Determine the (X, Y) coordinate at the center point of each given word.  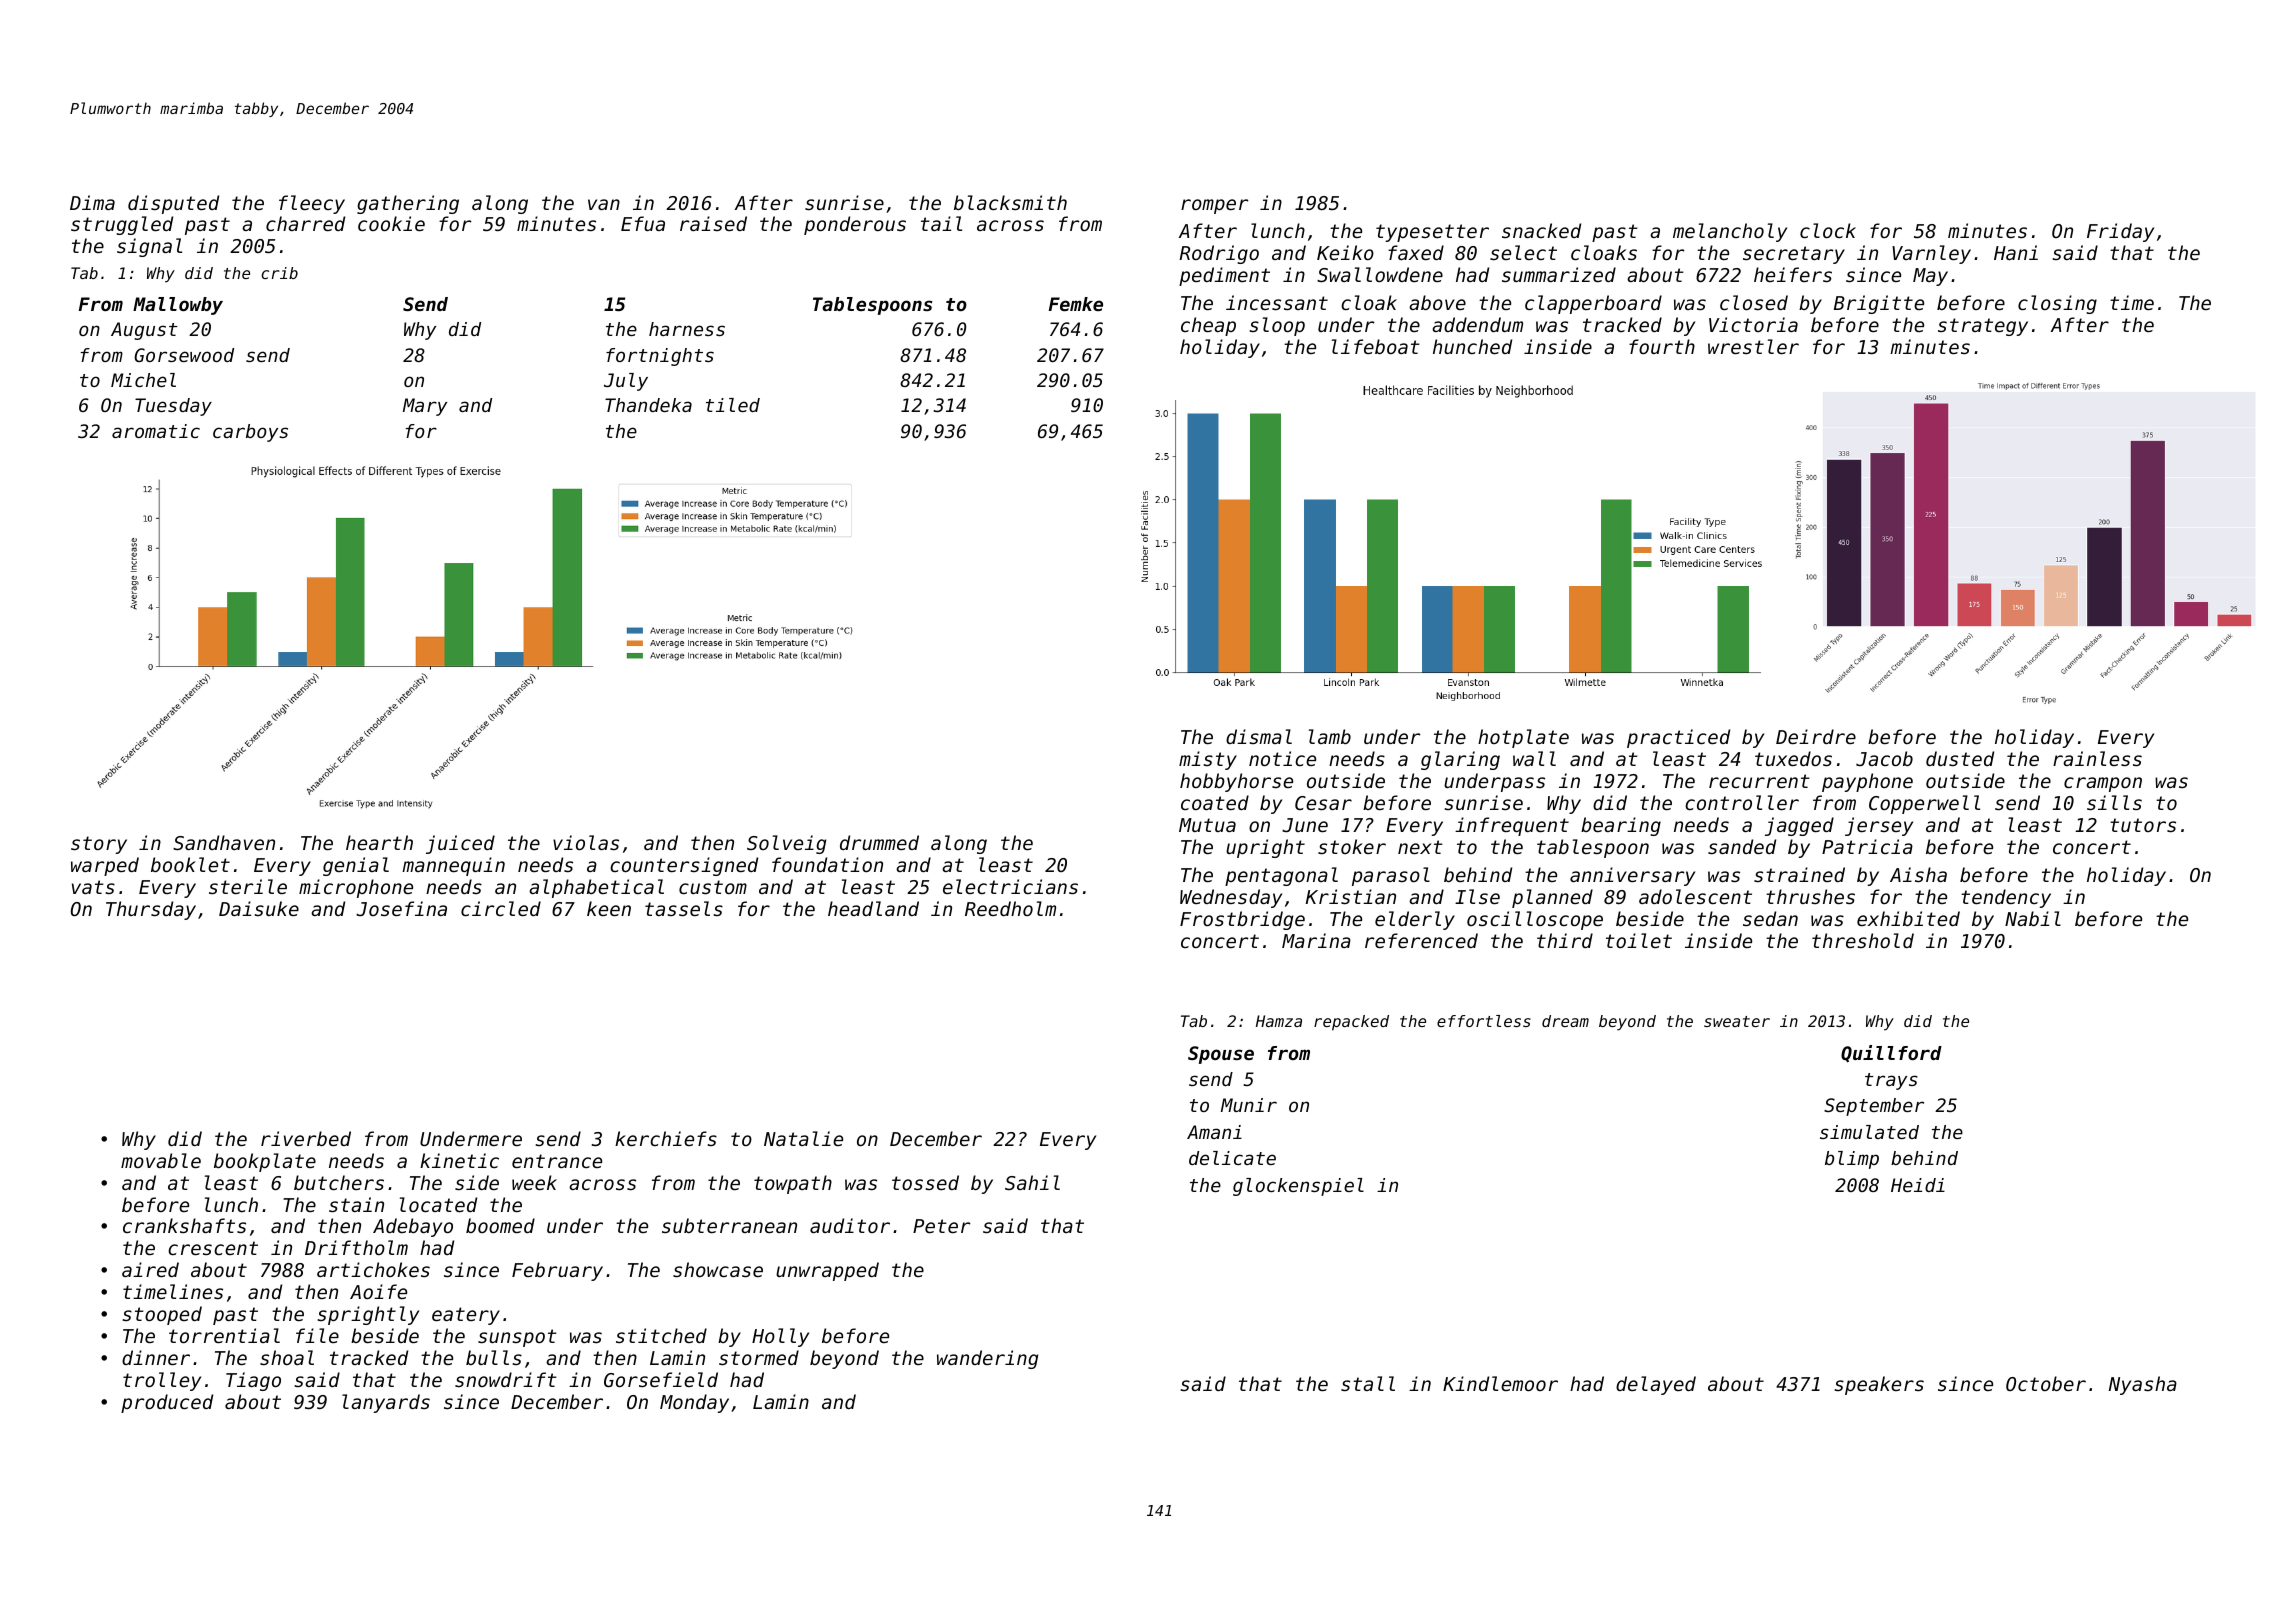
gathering (408, 204)
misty (1208, 760)
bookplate (265, 1162)
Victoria (1753, 324)
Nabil (2033, 918)
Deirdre (1816, 736)
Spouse (1221, 1055)
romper (1214, 206)
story (99, 845)
